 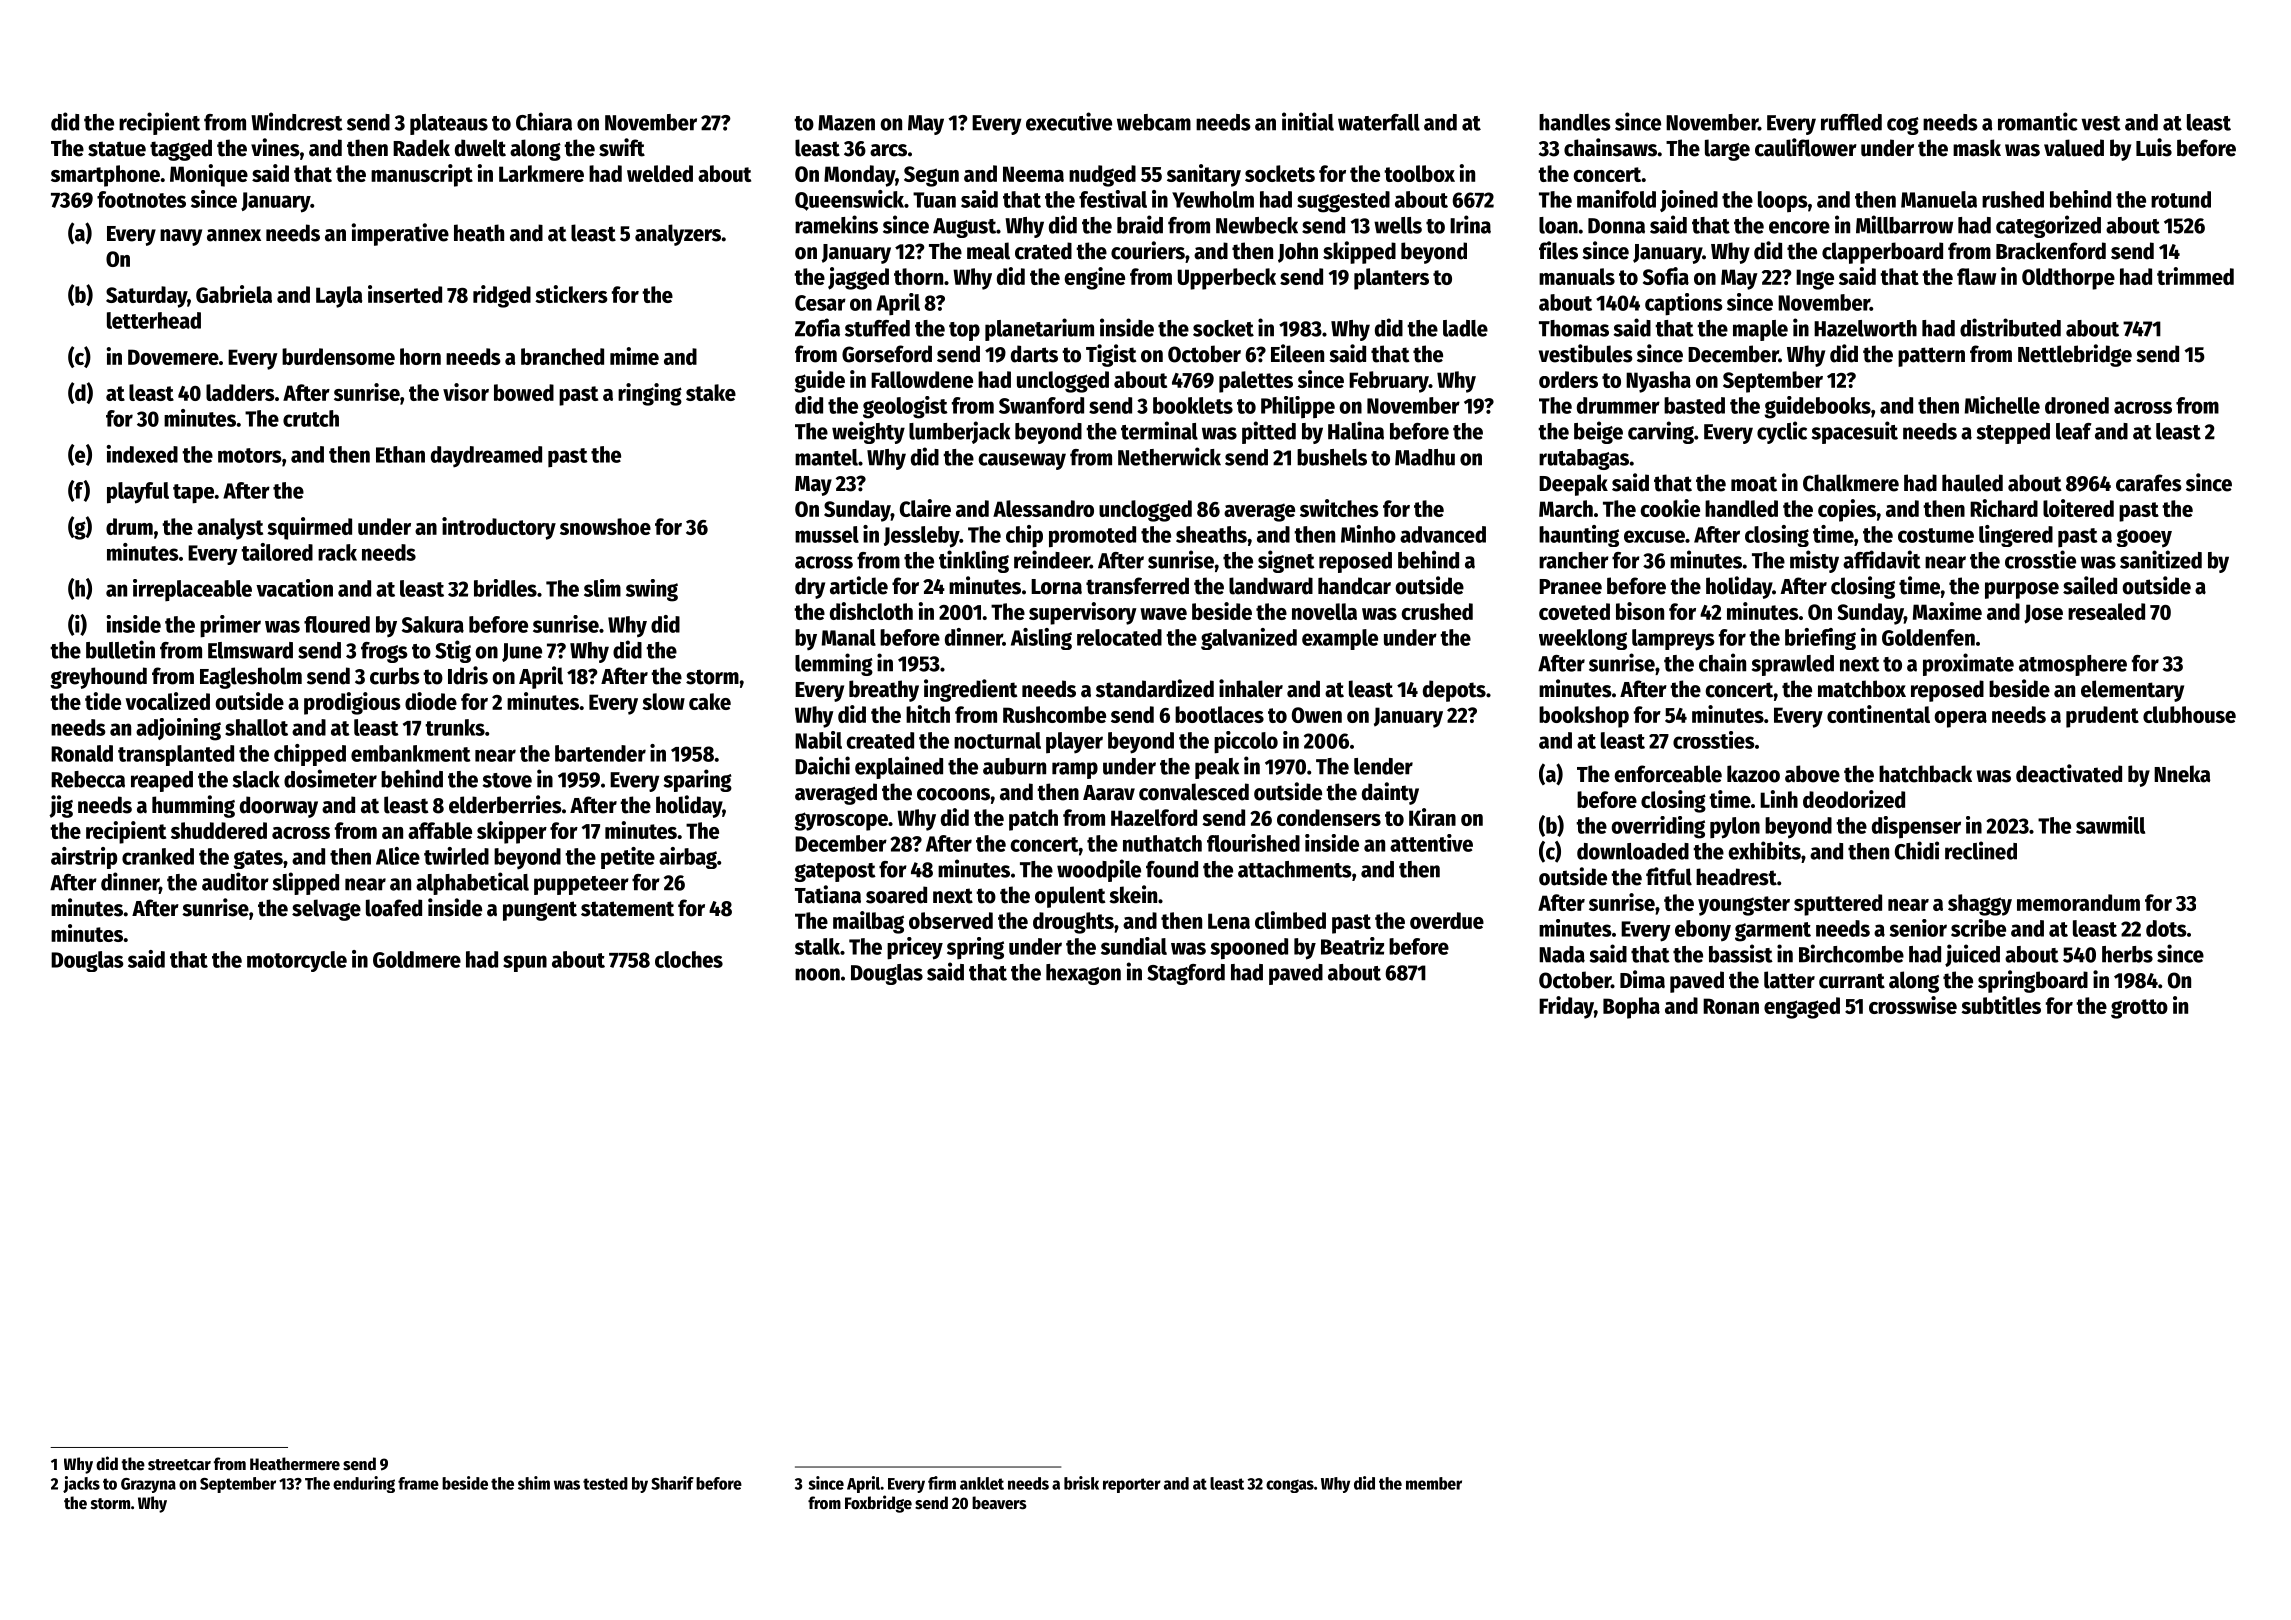 I want to click on shallot, so click(x=256, y=727).
